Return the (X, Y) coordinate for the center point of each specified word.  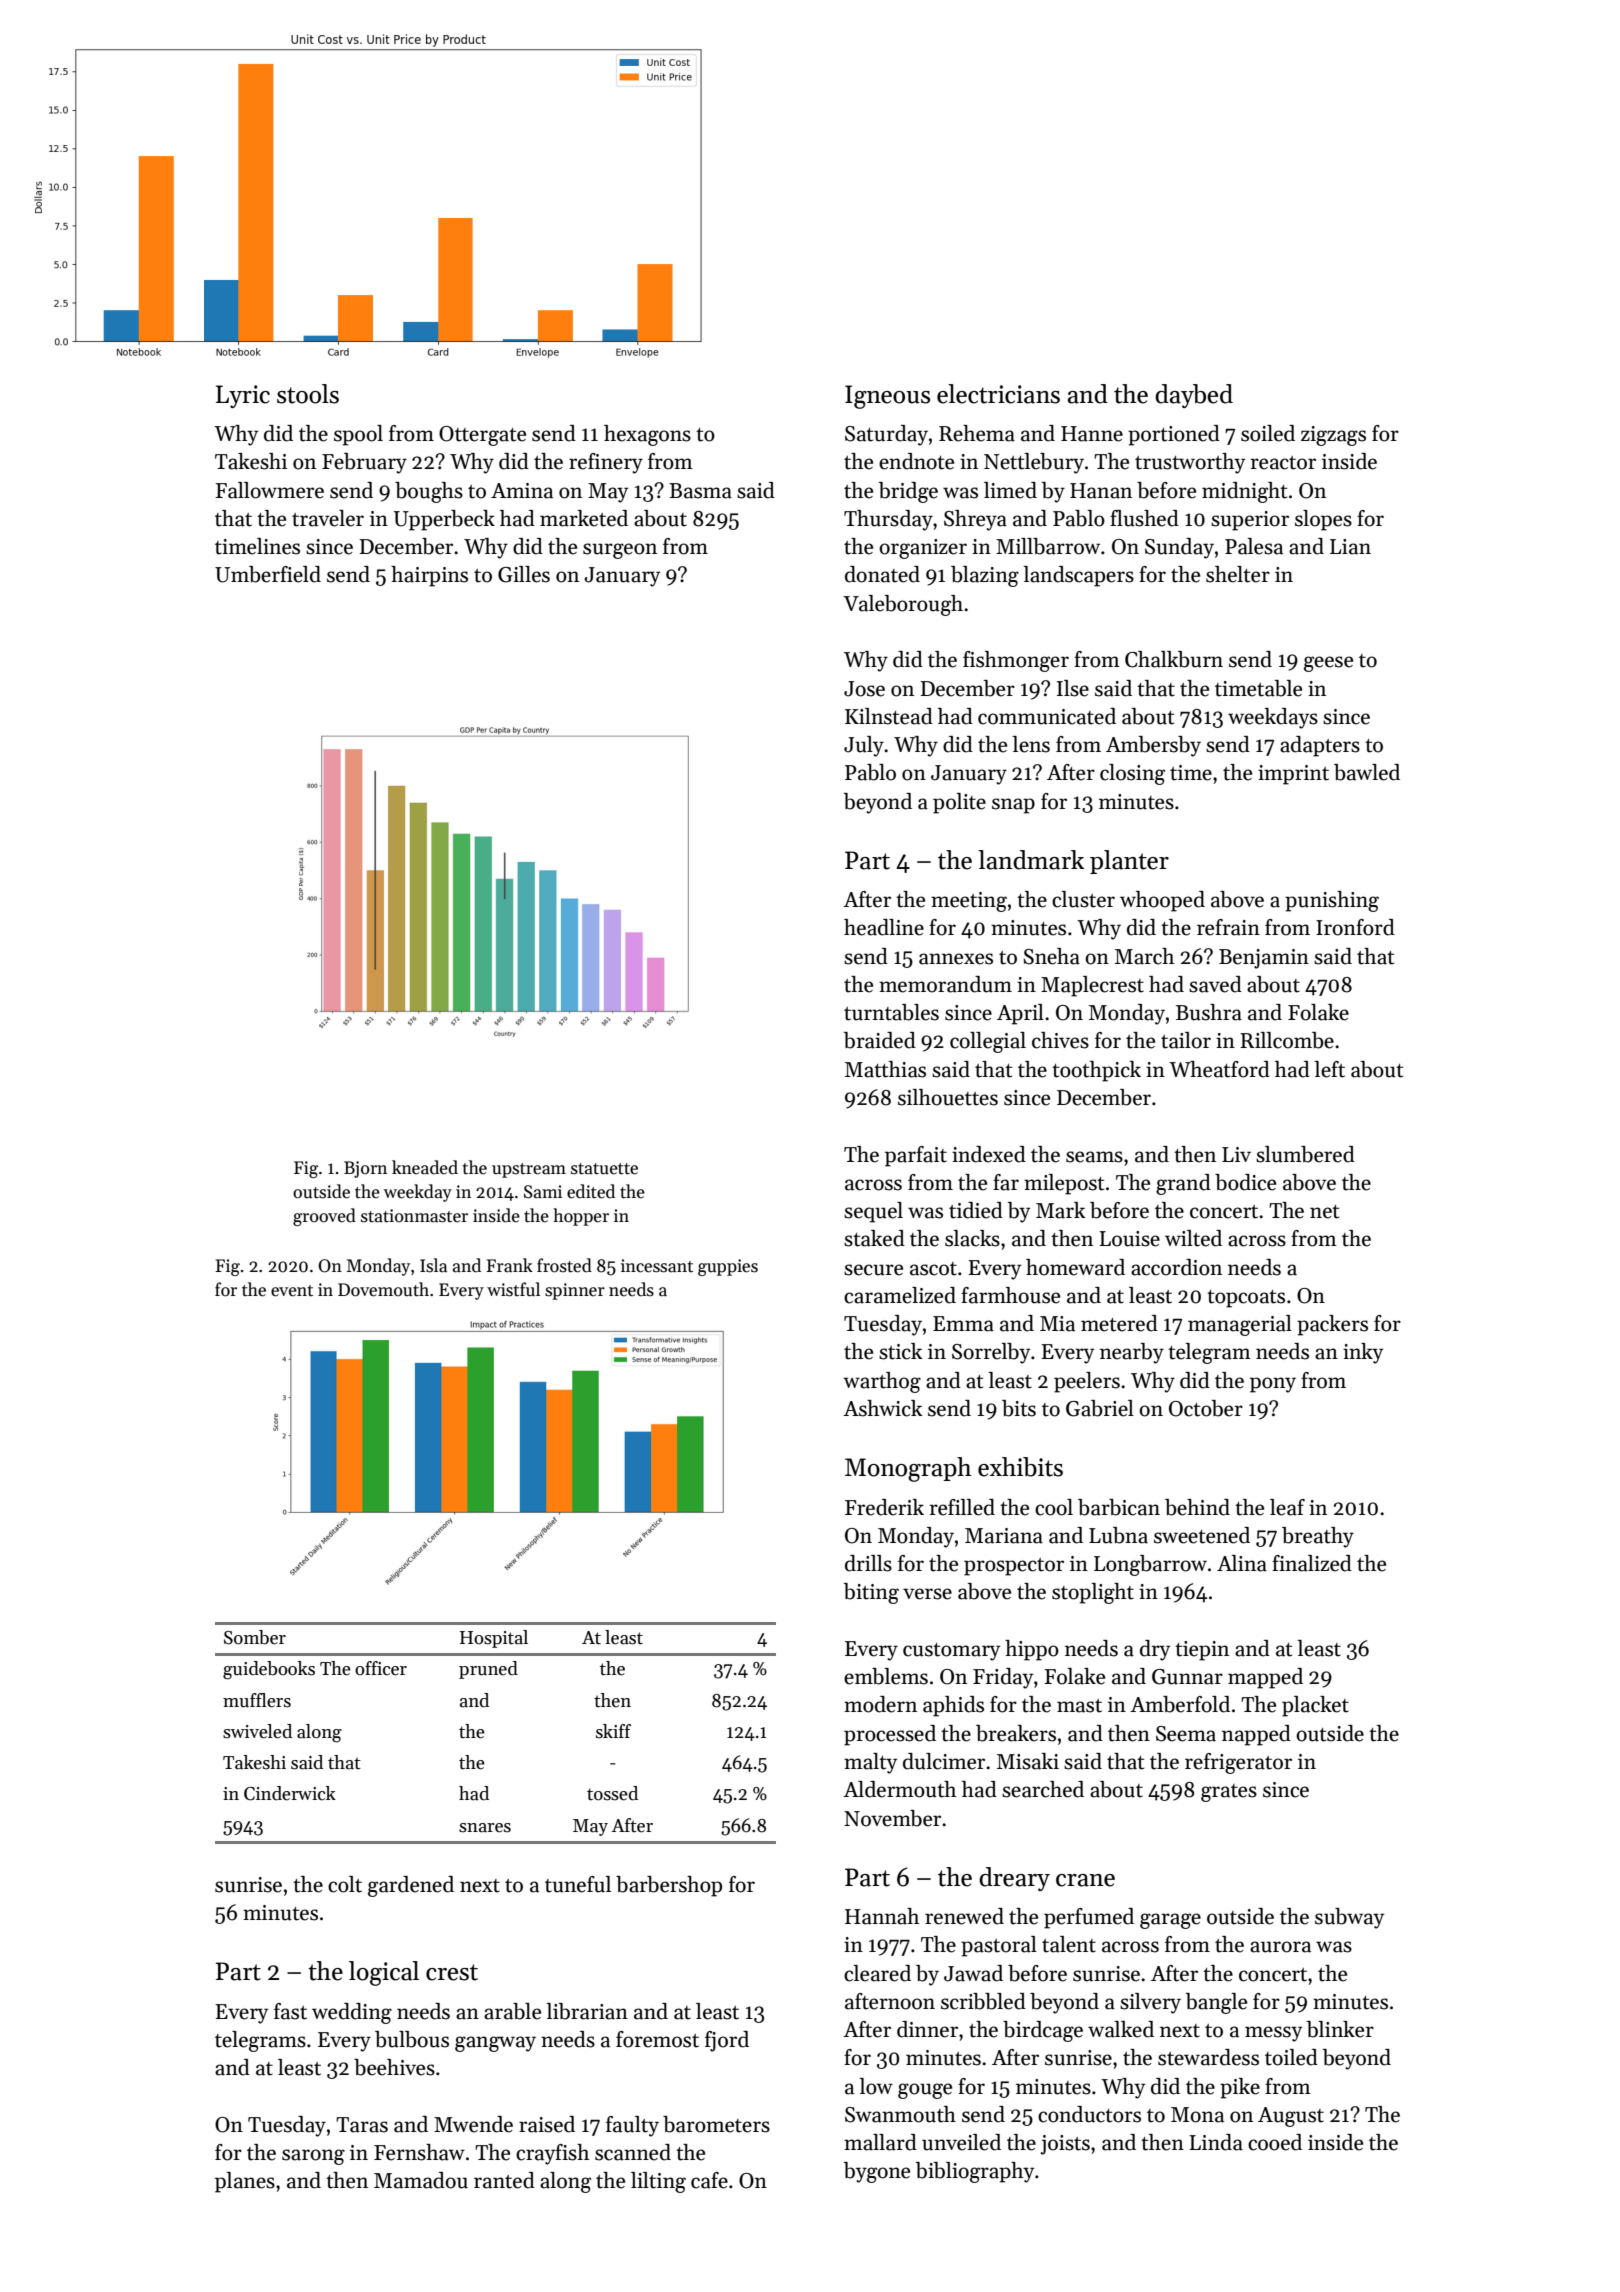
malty (870, 1763)
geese (1328, 664)
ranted (504, 2180)
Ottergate (482, 436)
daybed (1194, 396)
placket (1315, 1706)
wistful (513, 1289)
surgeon (620, 551)
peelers (1087, 1382)
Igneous (887, 397)
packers (1332, 1325)
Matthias (885, 1069)
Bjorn (365, 1169)
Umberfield (268, 574)
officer (381, 1668)
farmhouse (1010, 1295)
